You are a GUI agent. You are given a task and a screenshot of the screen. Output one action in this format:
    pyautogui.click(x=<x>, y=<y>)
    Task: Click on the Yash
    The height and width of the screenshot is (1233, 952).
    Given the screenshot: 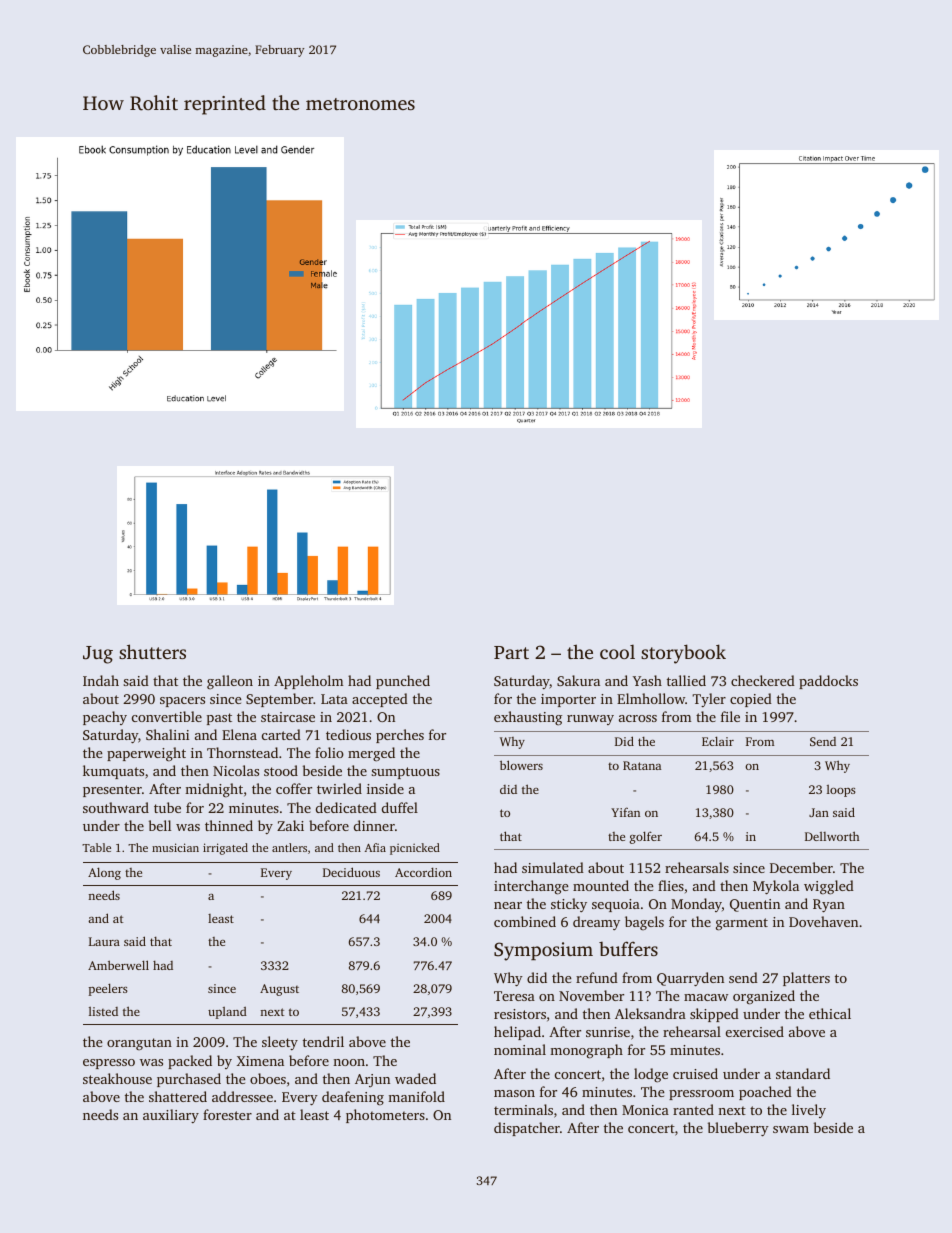 What is the action you would take?
    pyautogui.click(x=647, y=680)
